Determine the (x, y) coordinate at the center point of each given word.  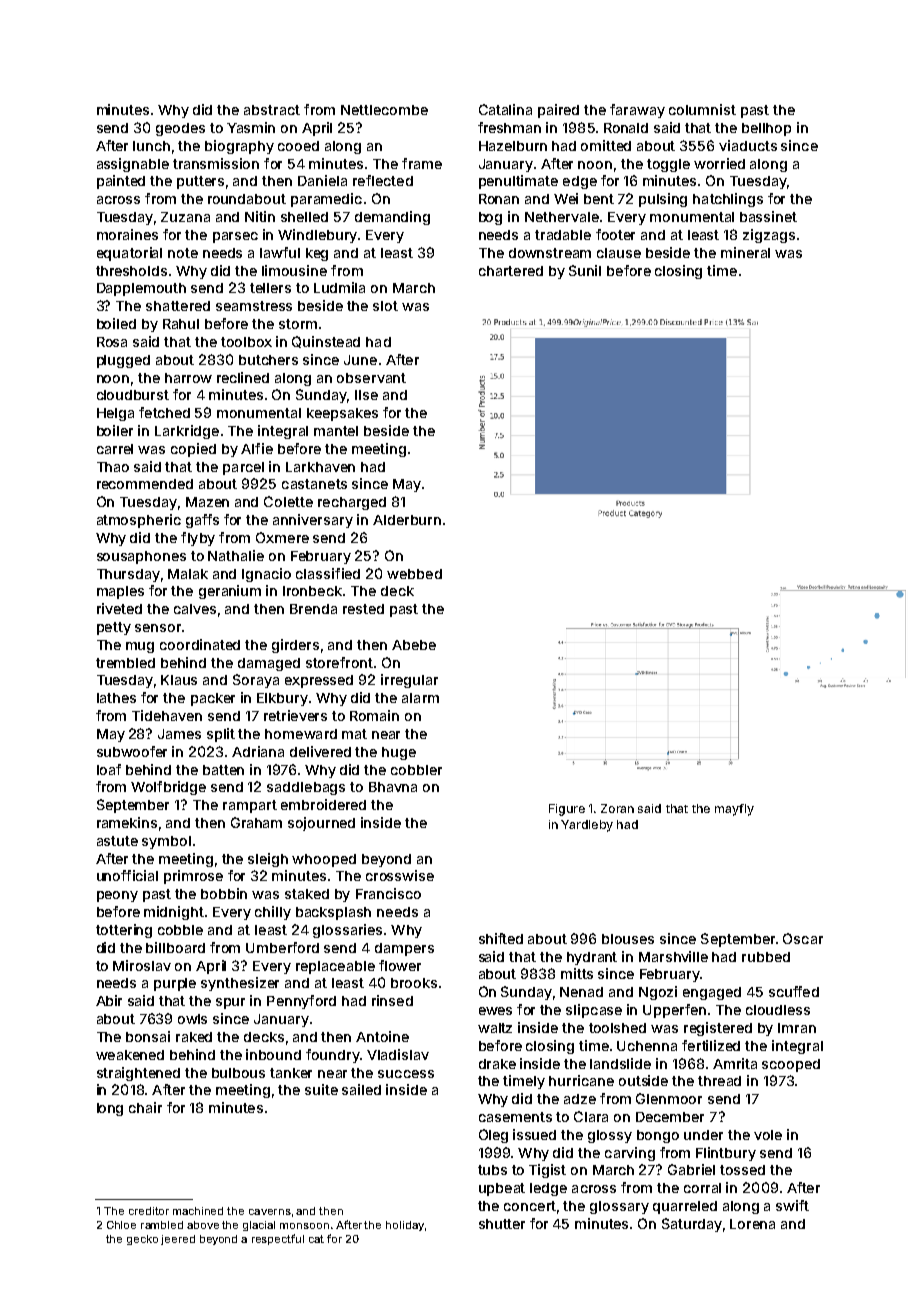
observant (371, 378)
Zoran (617, 808)
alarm (420, 698)
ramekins (127, 822)
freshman (509, 127)
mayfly (734, 810)
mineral (745, 252)
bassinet (768, 216)
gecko (142, 1240)
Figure (567, 810)
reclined (243, 377)
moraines (127, 234)
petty (114, 628)
